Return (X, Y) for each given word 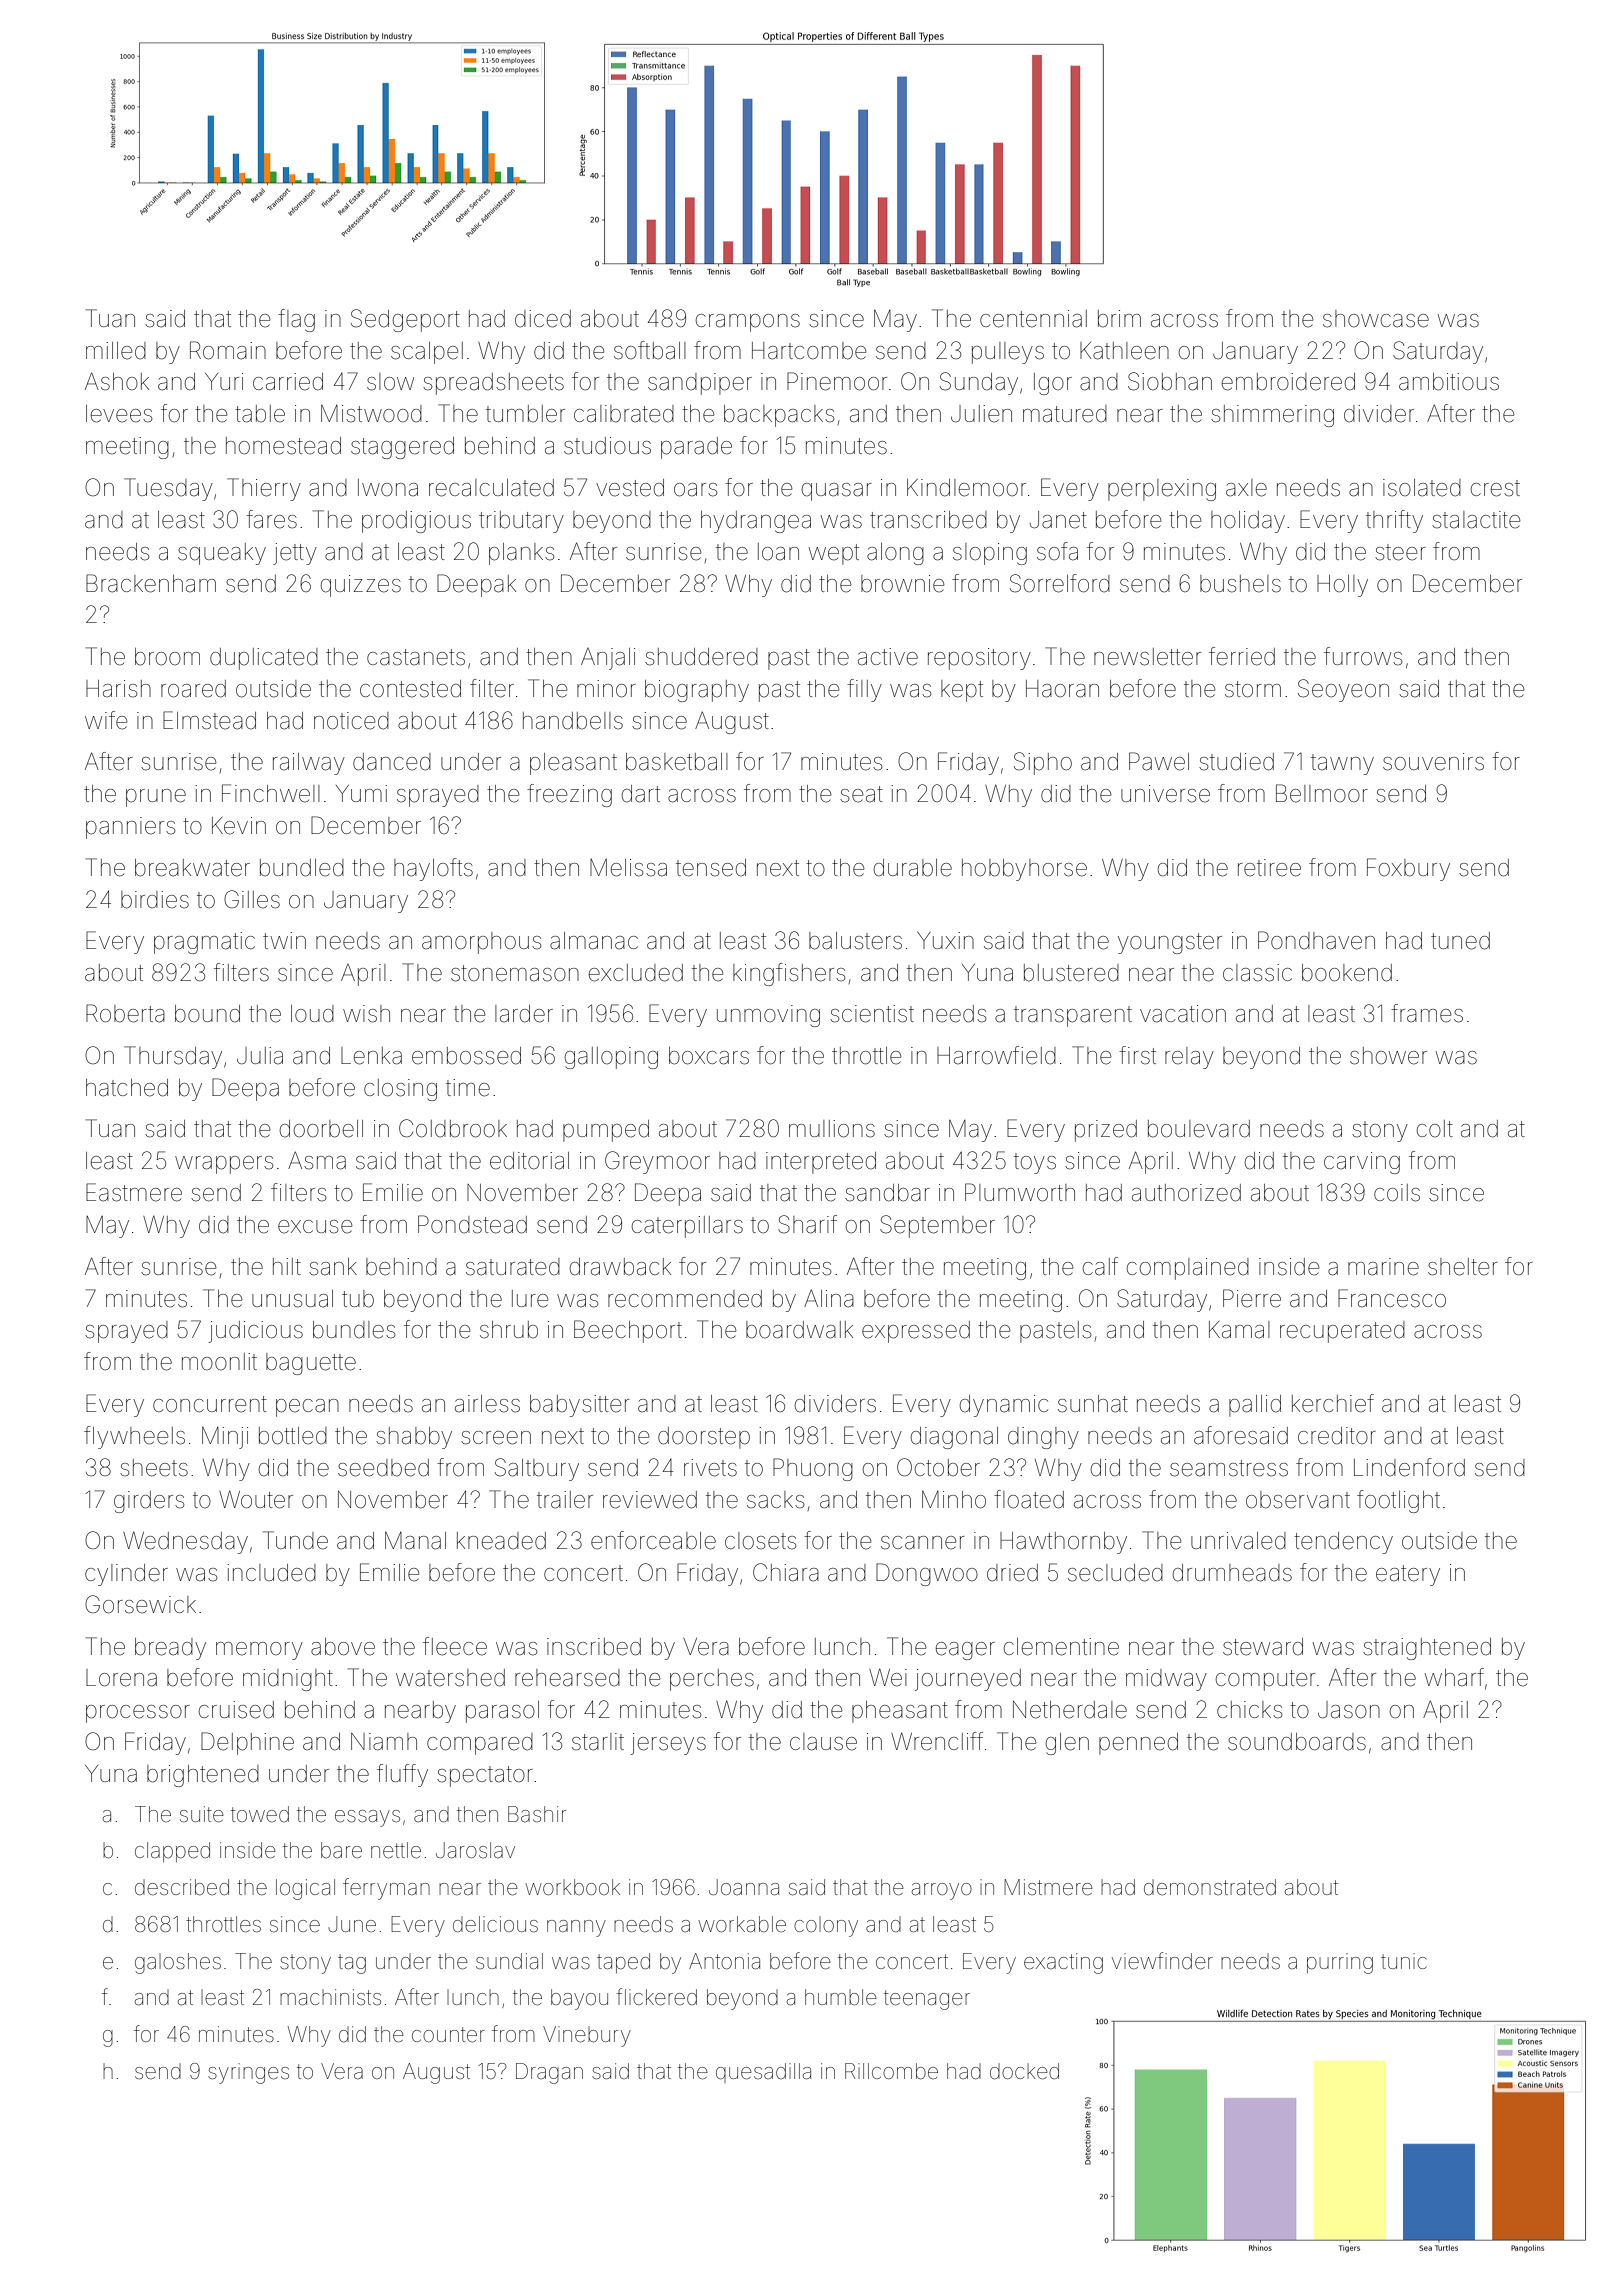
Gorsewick (140, 1604)
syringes (248, 2073)
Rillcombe (891, 2071)
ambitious (1449, 382)
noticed (351, 721)
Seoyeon (1343, 690)
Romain (228, 350)
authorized (1186, 1193)
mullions (832, 1129)
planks (521, 554)
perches (712, 1680)
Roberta (125, 1013)
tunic (1404, 1961)
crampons (748, 323)
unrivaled (1238, 1541)
